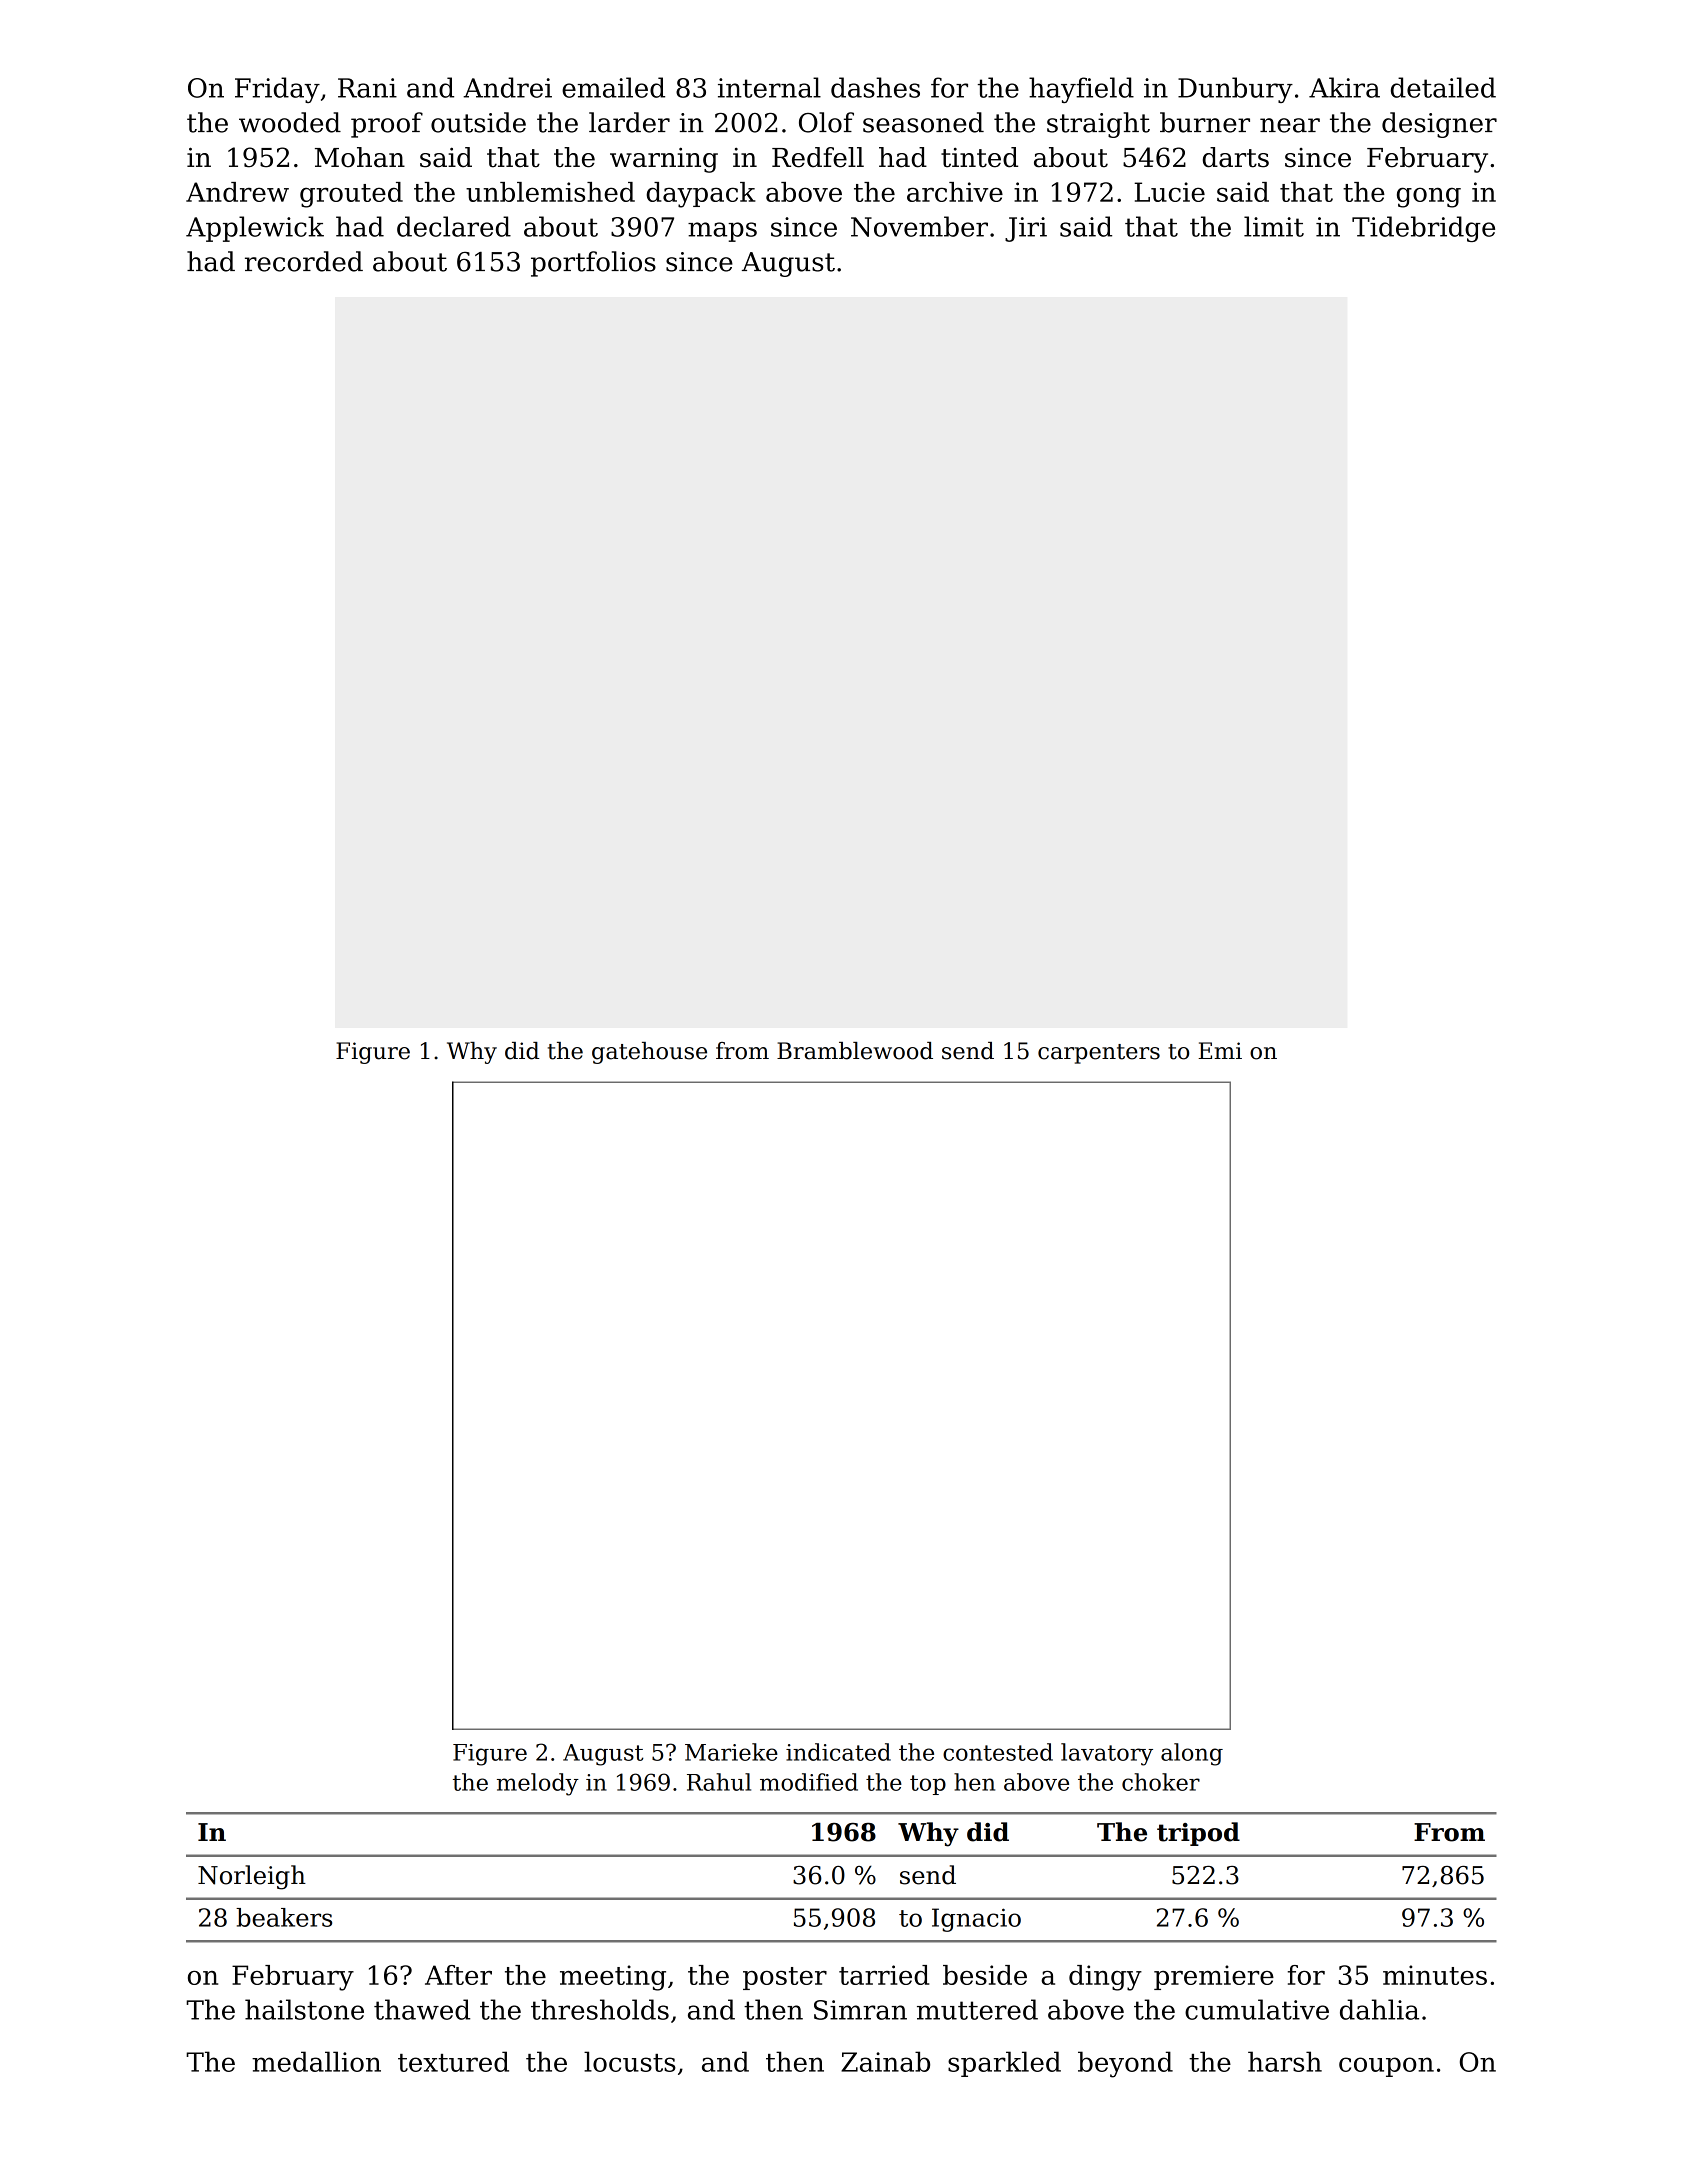  I want to click on After, so click(458, 1975).
